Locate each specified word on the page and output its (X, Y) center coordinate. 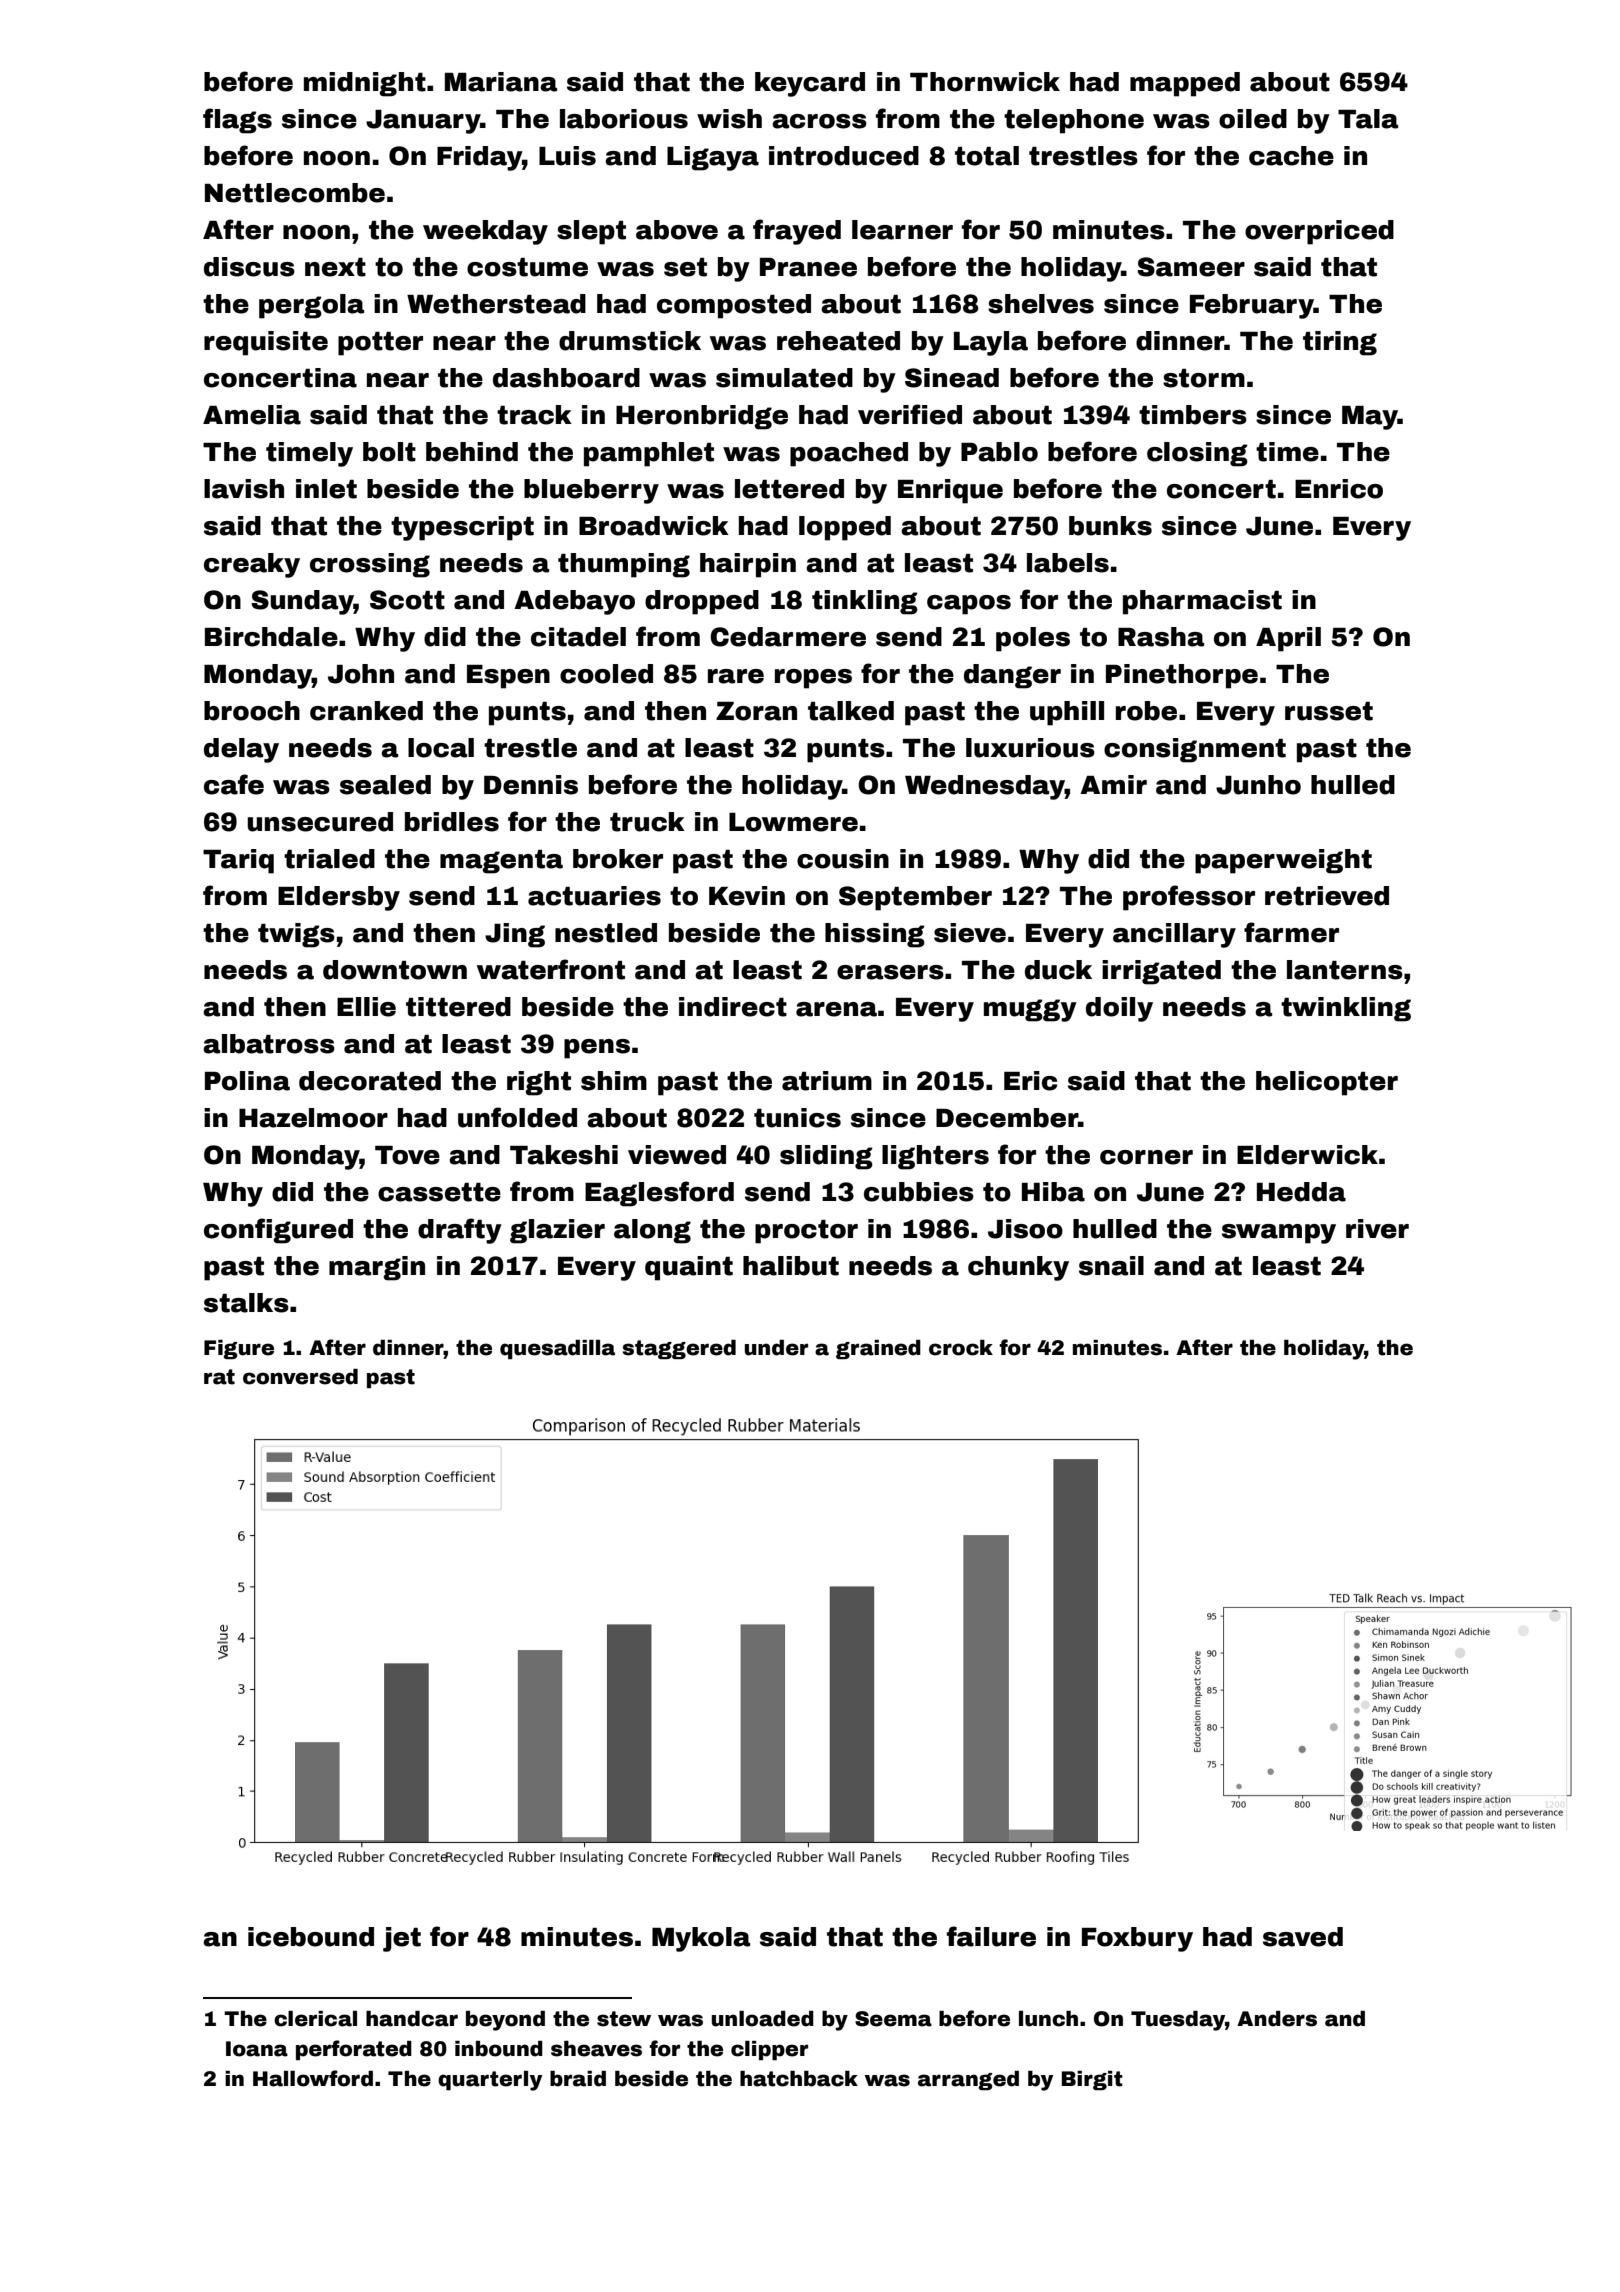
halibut (791, 1266)
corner (1146, 1157)
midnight (365, 84)
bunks (1110, 526)
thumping (624, 565)
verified (910, 414)
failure (991, 1936)
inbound (499, 2049)
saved (1303, 1937)
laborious (624, 119)
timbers (1193, 415)
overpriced (1319, 232)
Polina (247, 1081)
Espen (508, 677)
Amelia (252, 415)
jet (402, 1939)
